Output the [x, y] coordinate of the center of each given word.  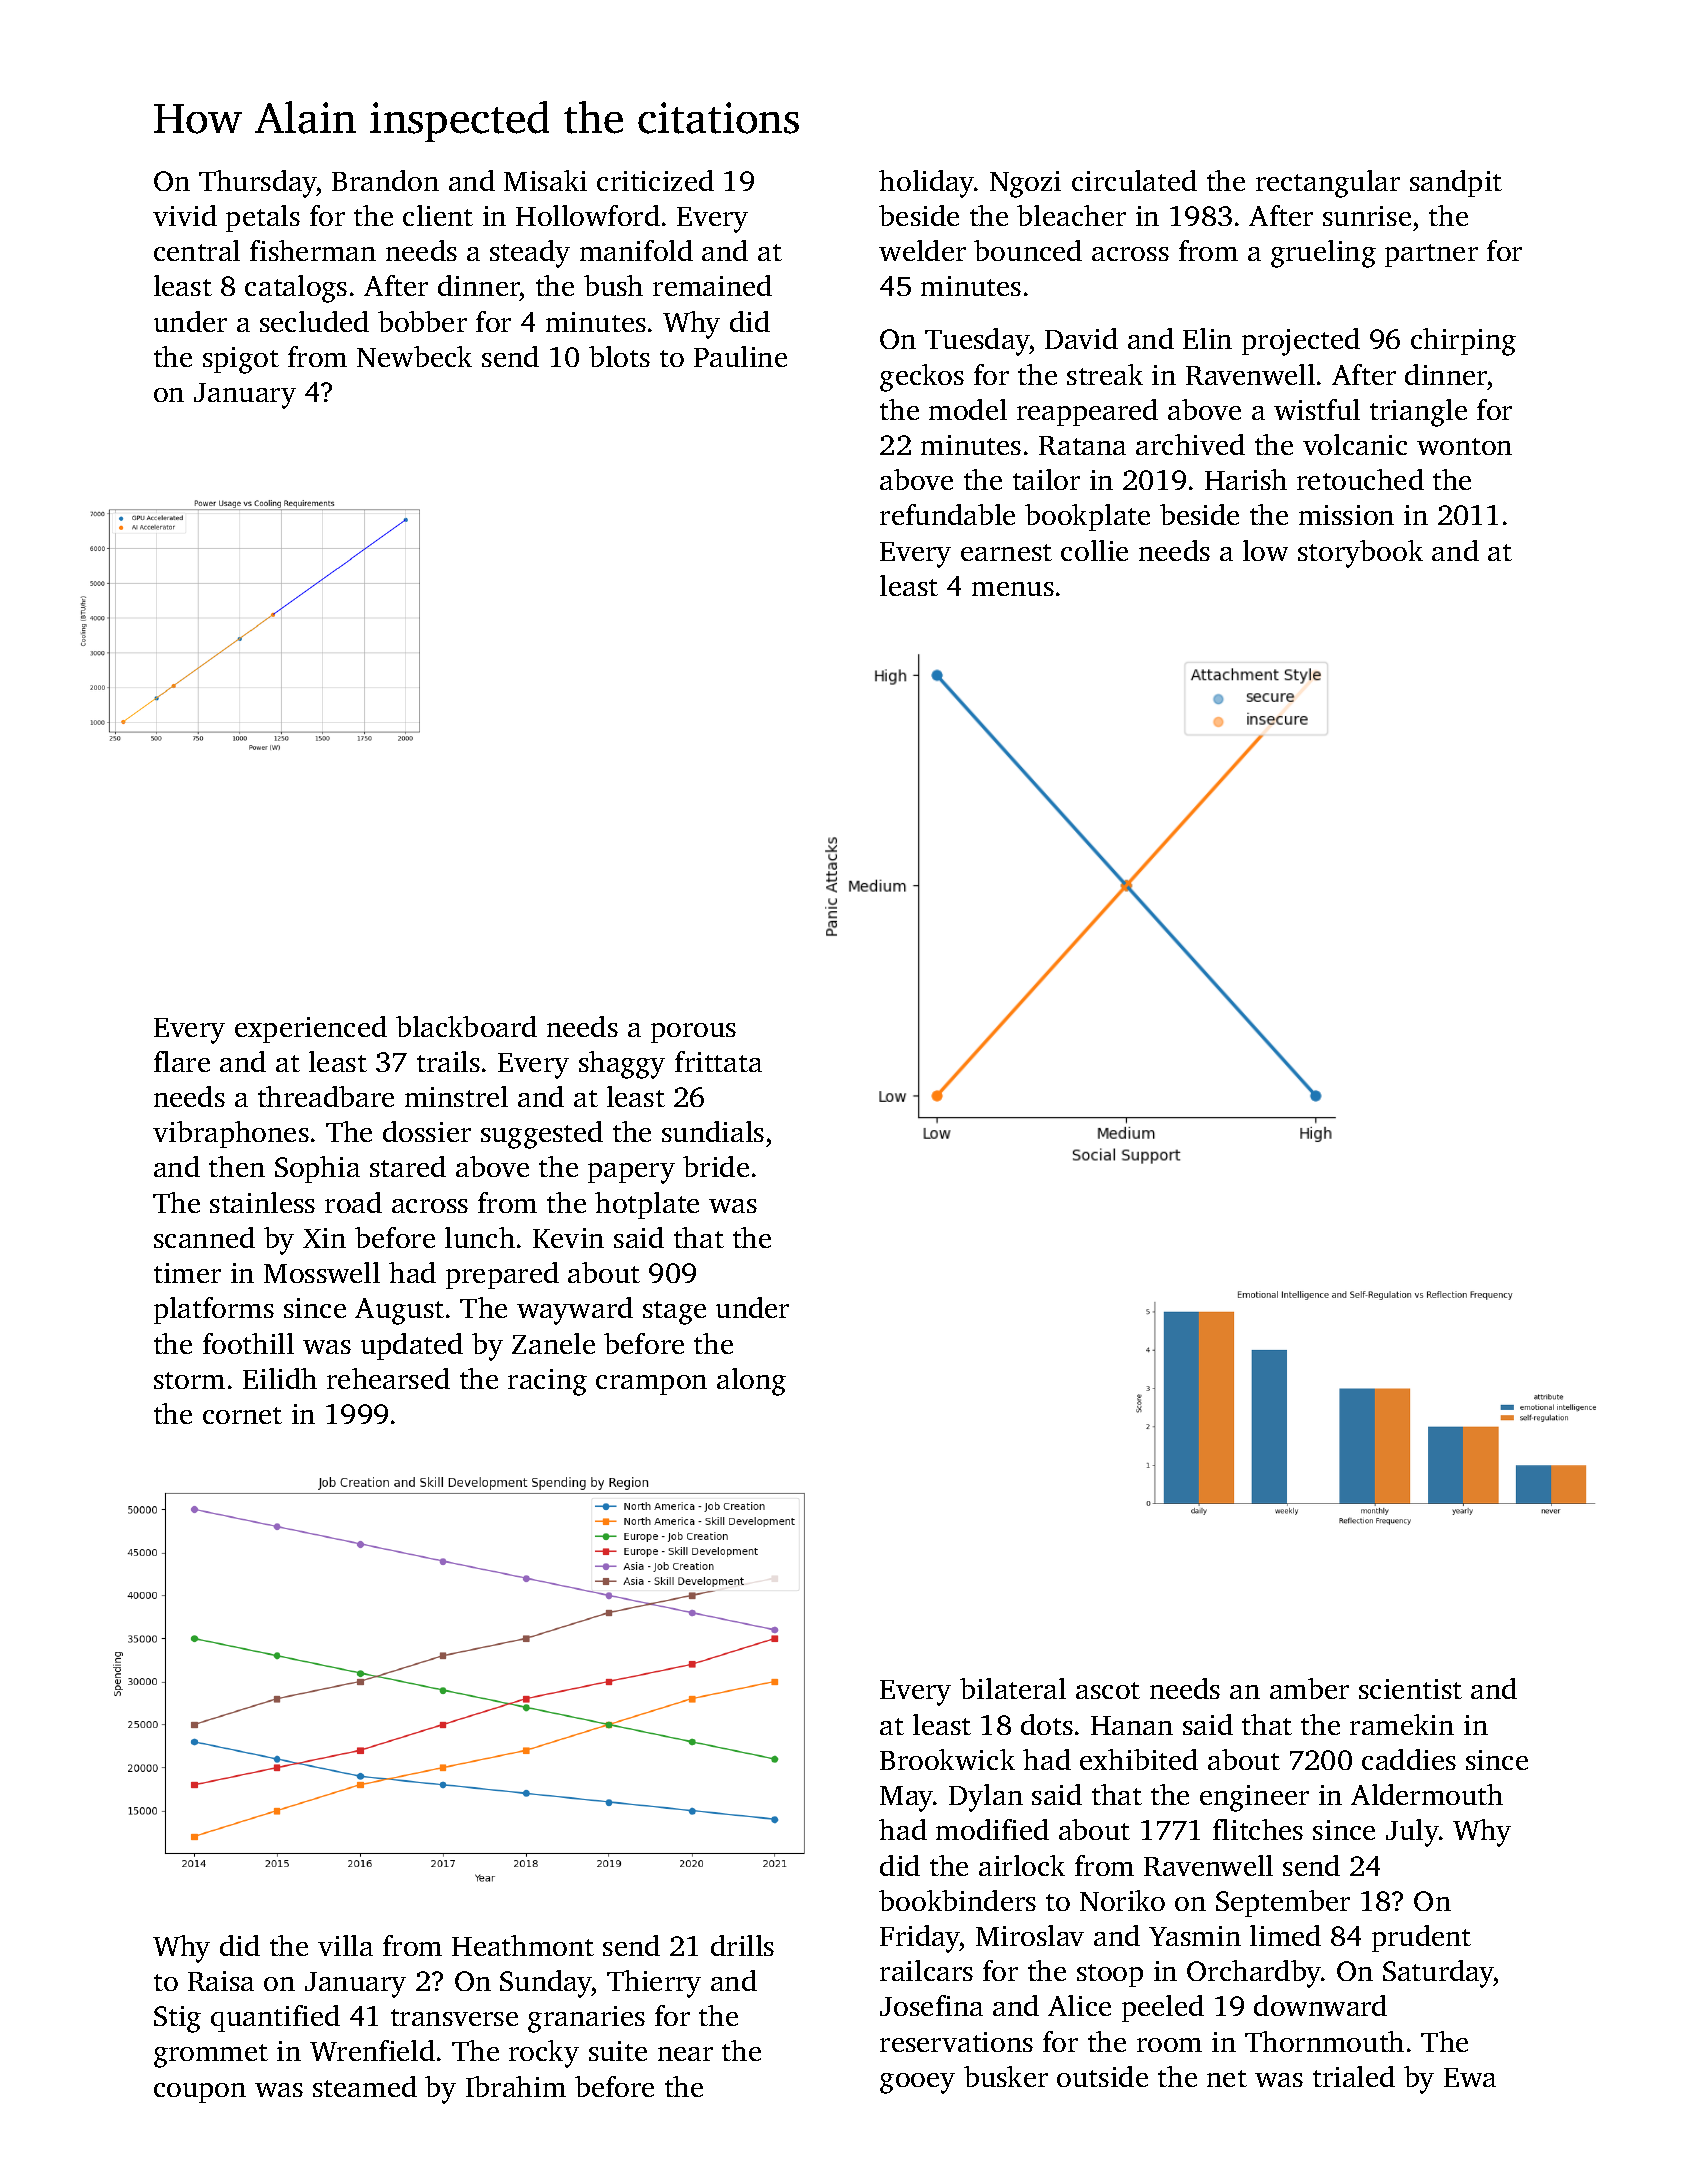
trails [448, 1061]
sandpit [1456, 183]
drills [742, 1945]
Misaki [545, 180]
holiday [926, 184]
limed [1285, 1935]
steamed [365, 2086]
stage [674, 1313]
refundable [947, 514]
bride [716, 1166]
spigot [241, 360]
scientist [1410, 1689]
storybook [1360, 554]
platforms [214, 1310]
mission [1346, 515]
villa [345, 1945]
